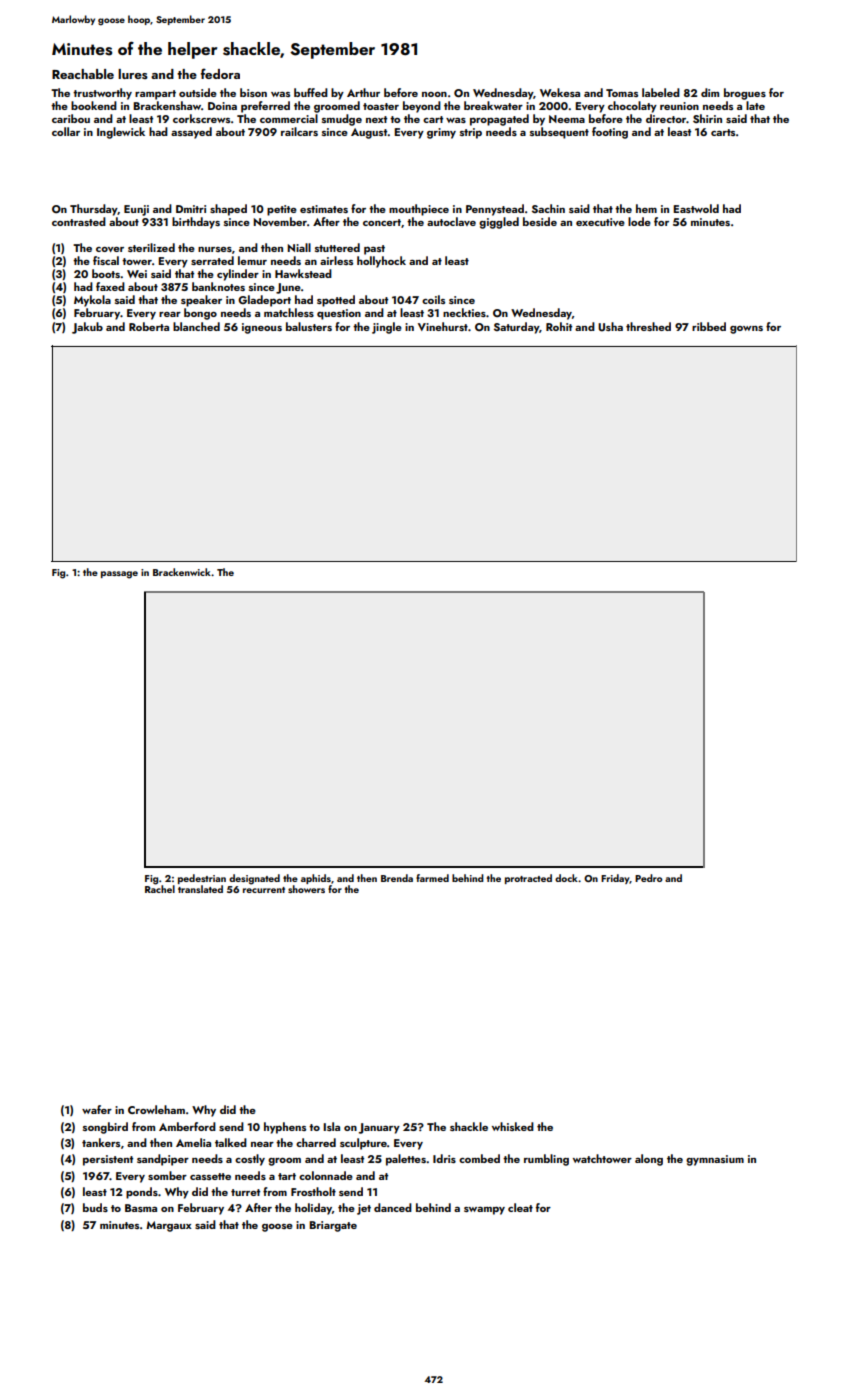 The height and width of the screenshot is (1400, 849). Describe the element at coordinates (443, 326) in the screenshot. I see `Vinehurst` at that location.
